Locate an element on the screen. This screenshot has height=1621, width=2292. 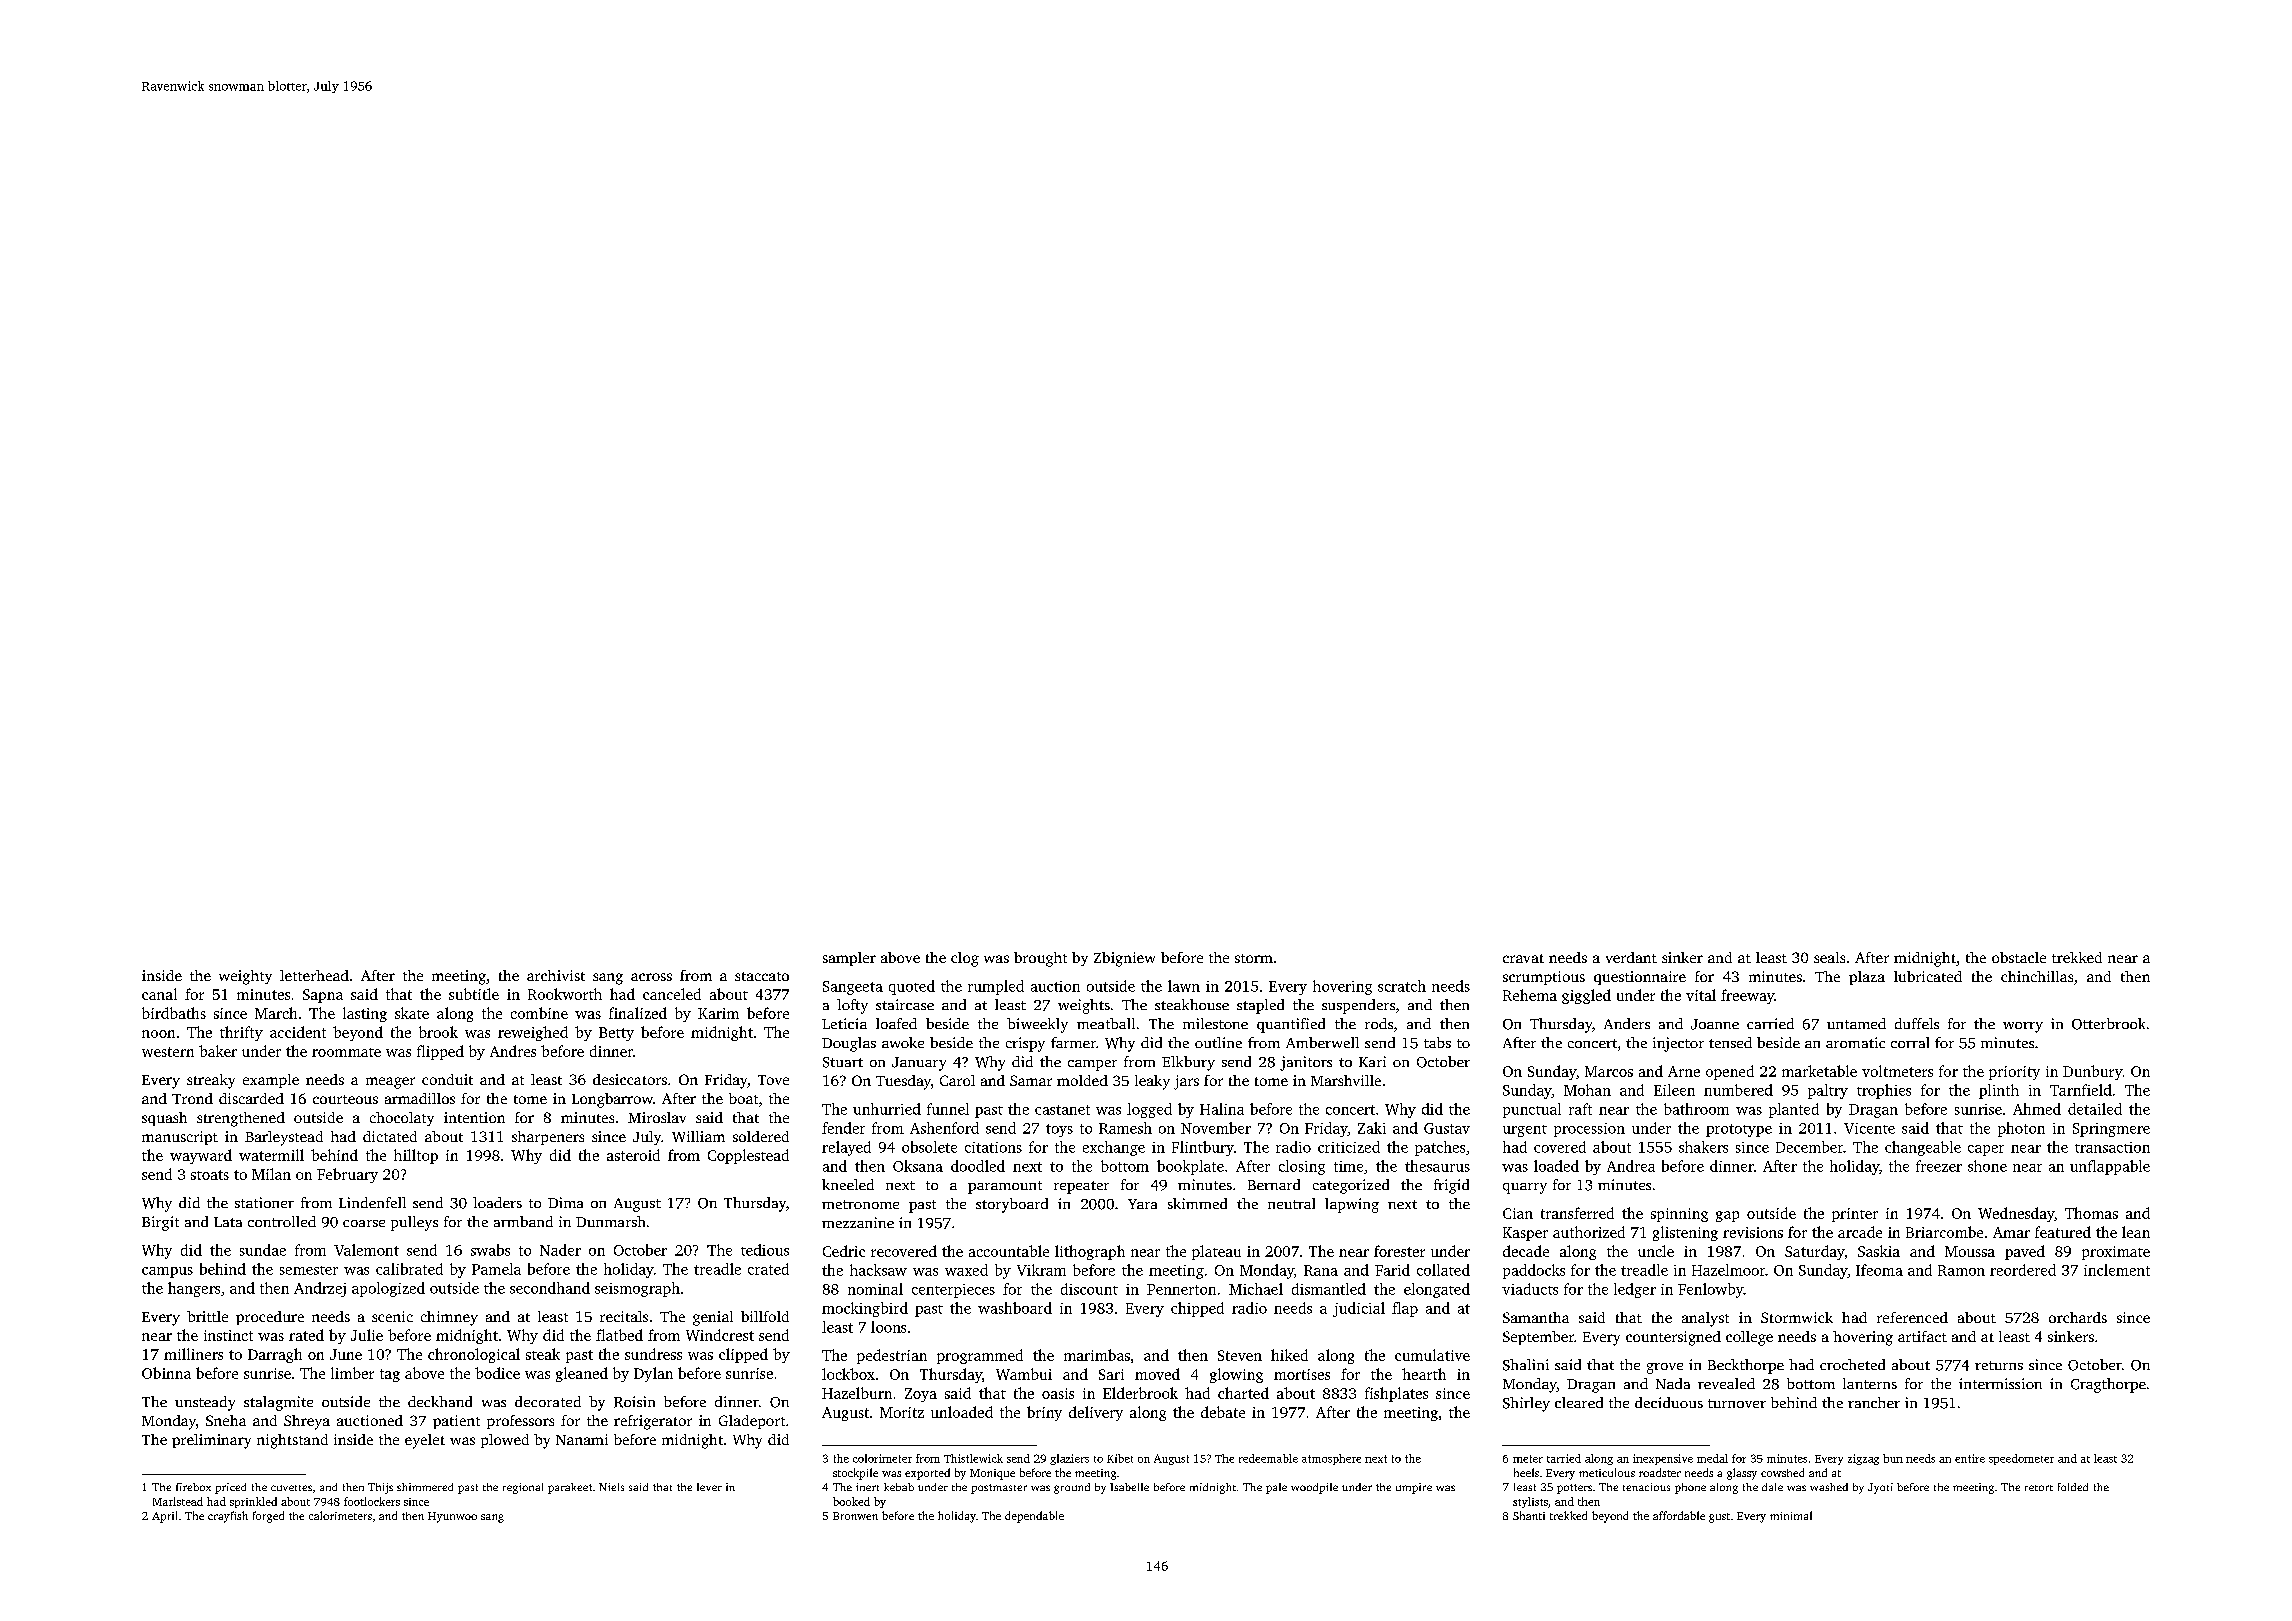
across is located at coordinates (651, 977).
